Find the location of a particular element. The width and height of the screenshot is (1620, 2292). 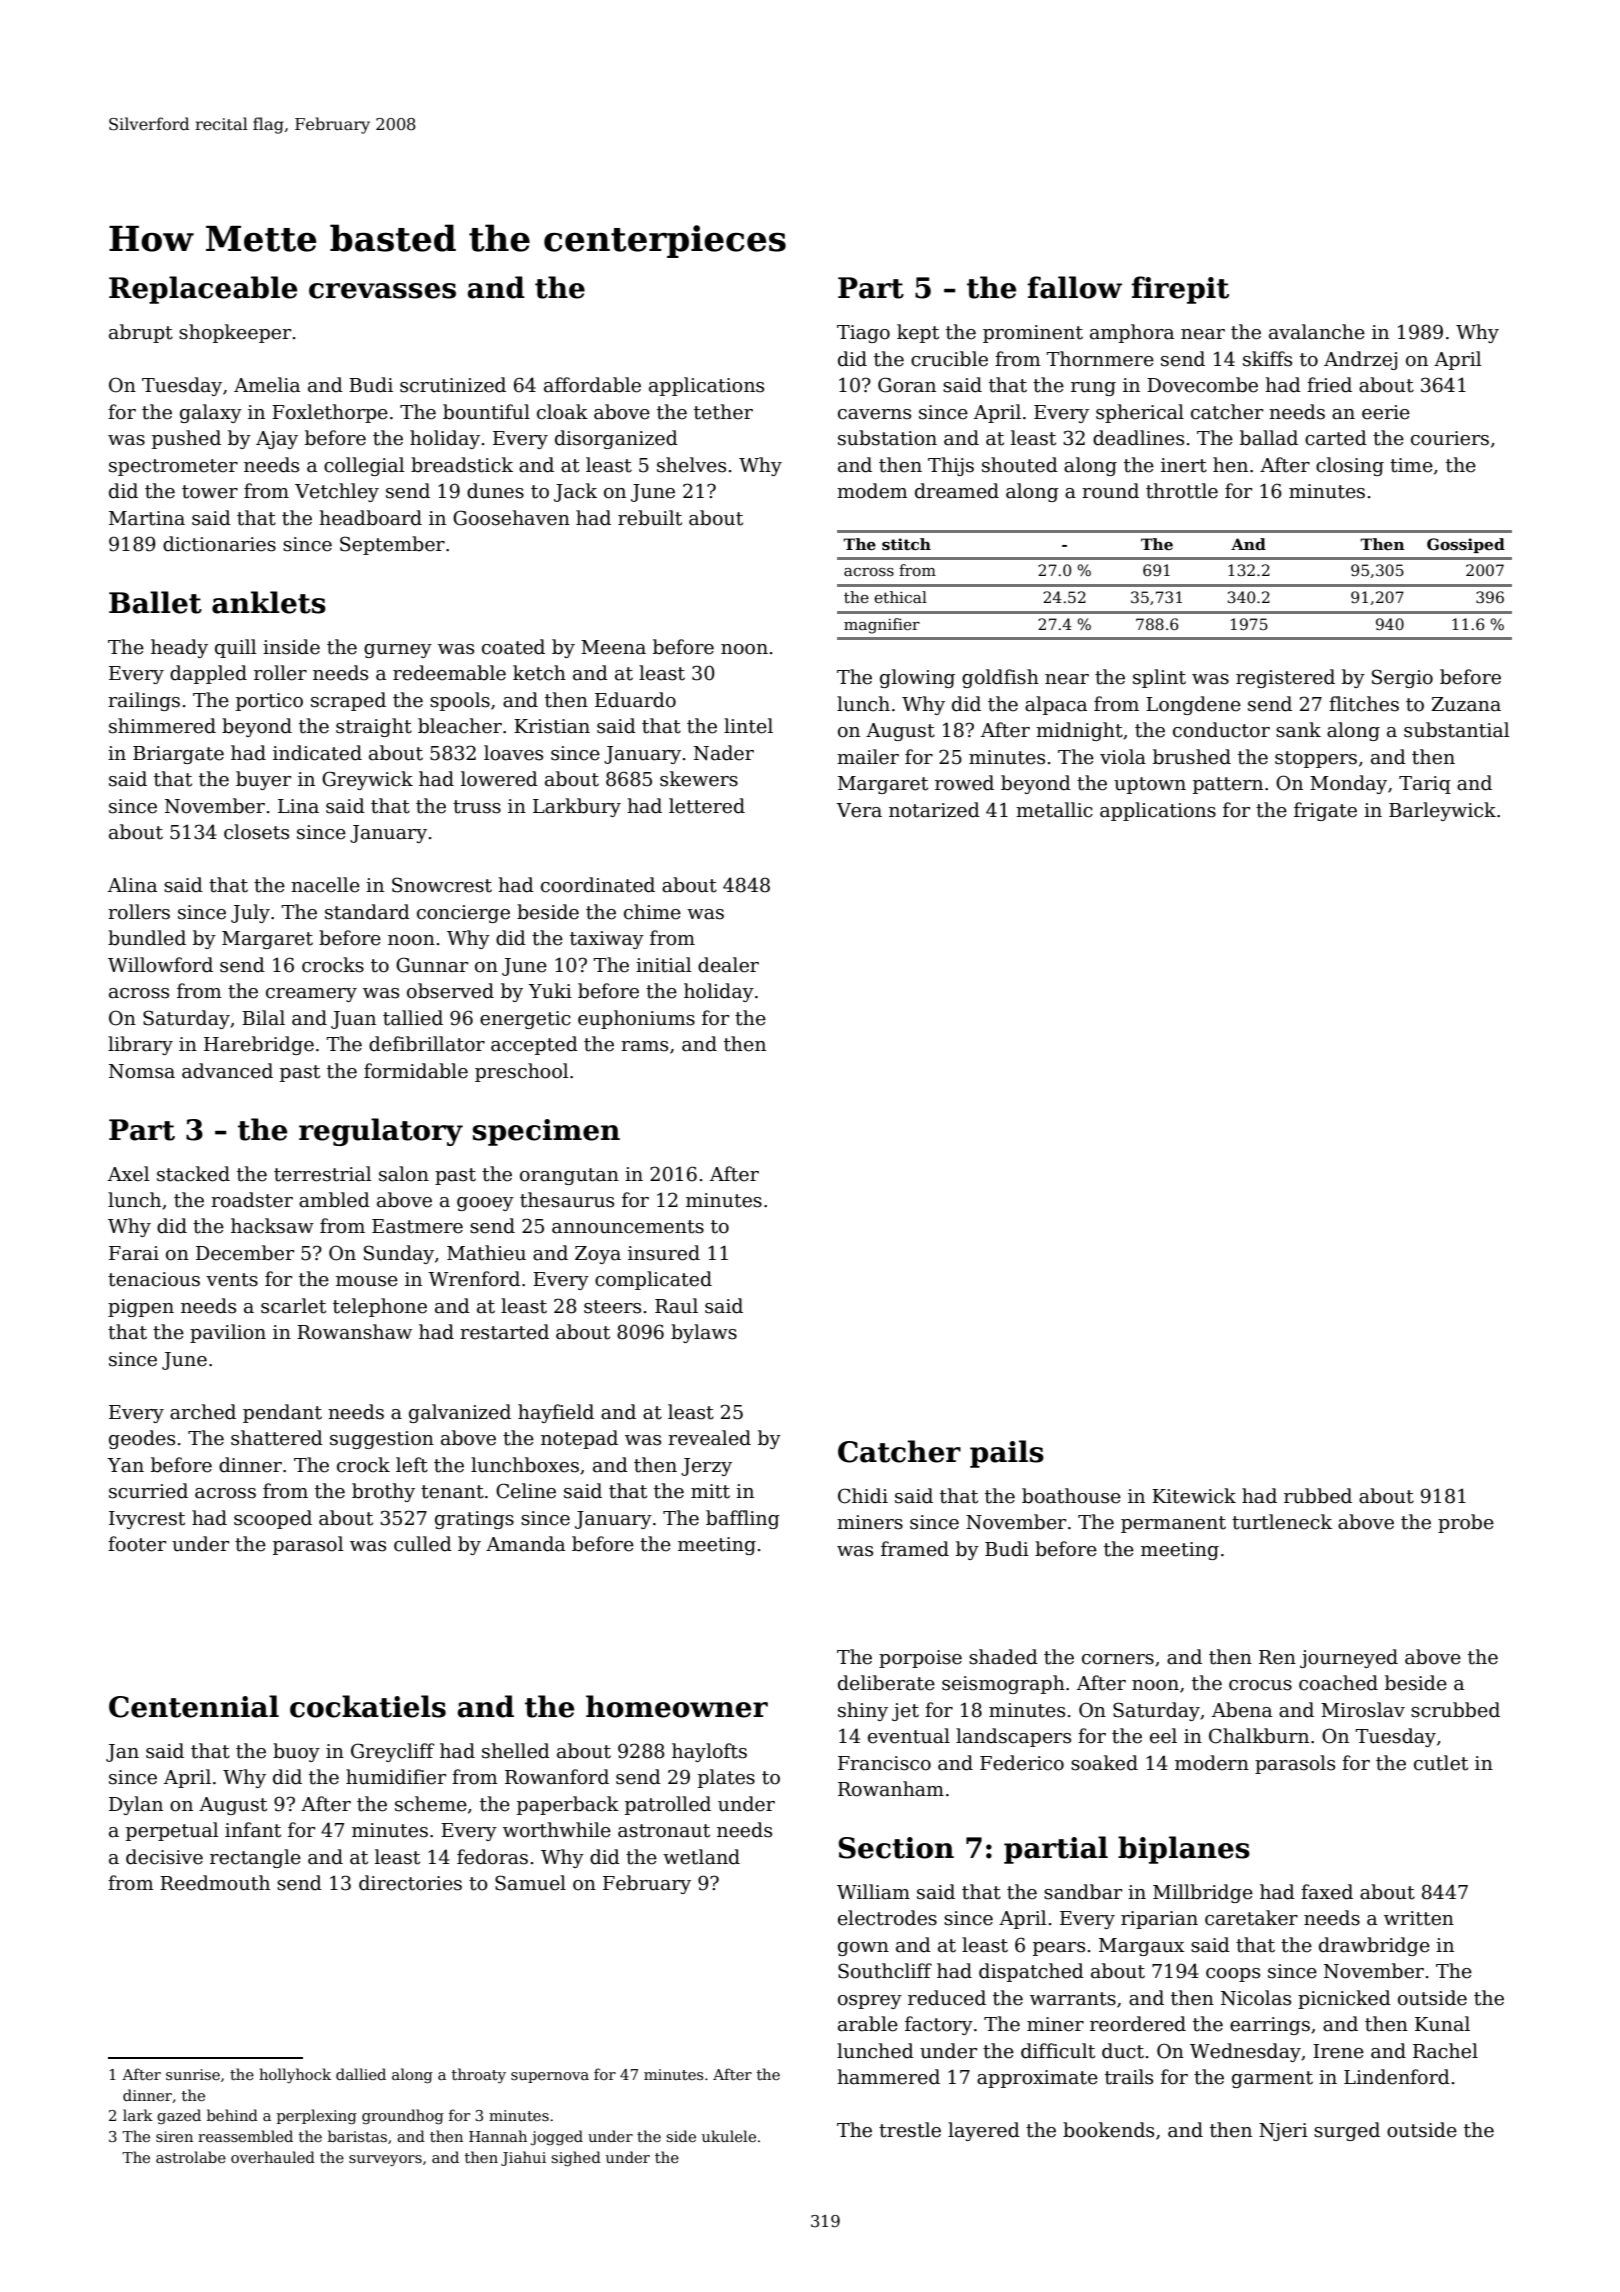

mitt is located at coordinates (710, 1491).
